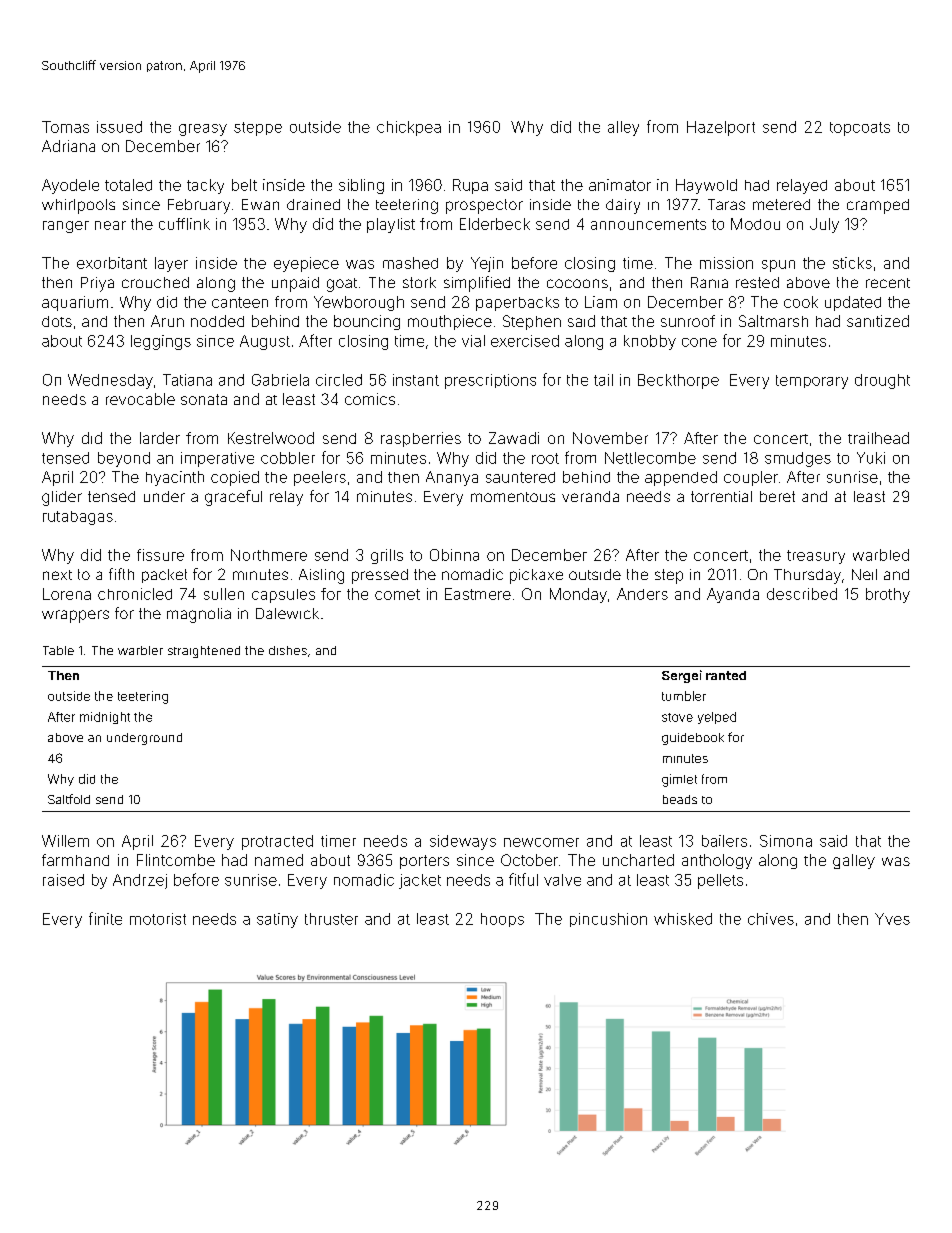 The height and width of the screenshot is (1233, 952). I want to click on straightened, so click(204, 652).
